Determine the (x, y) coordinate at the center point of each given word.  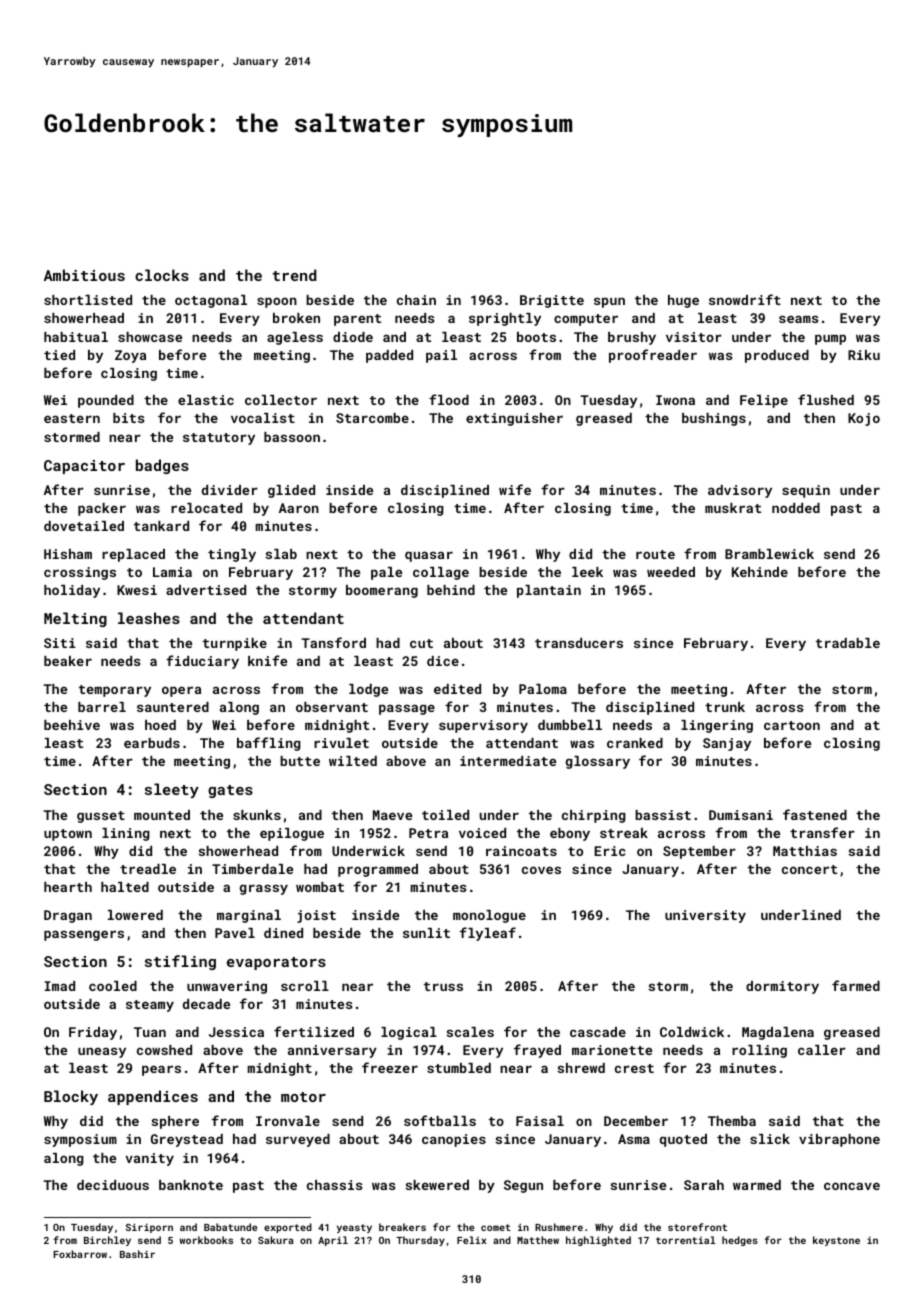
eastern (72, 418)
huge (683, 301)
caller (822, 1050)
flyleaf (488, 934)
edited (457, 689)
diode (353, 337)
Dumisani (741, 815)
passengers (84, 935)
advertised (206, 590)
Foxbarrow (80, 1254)
